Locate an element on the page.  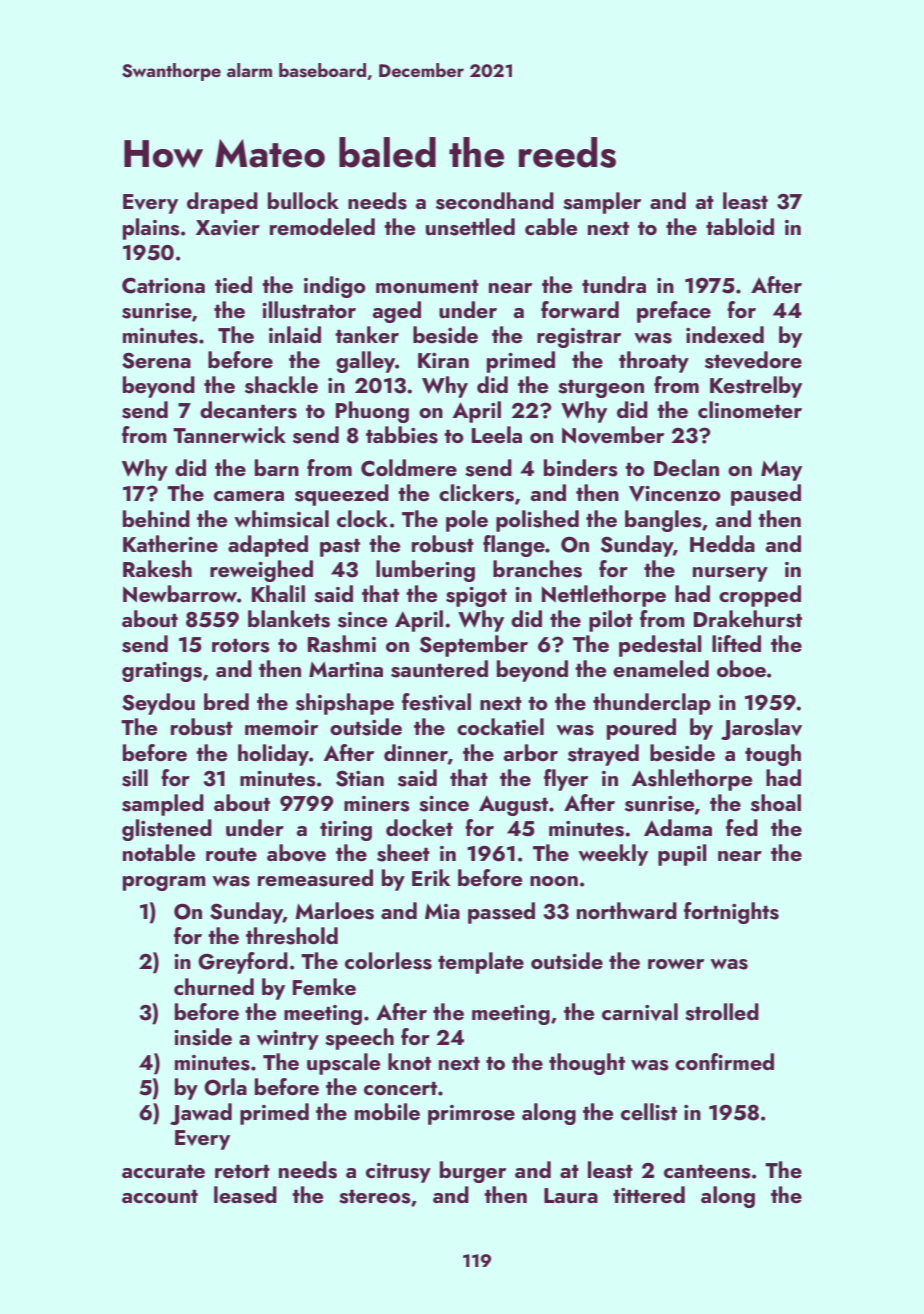
tabloid is located at coordinates (740, 226).
